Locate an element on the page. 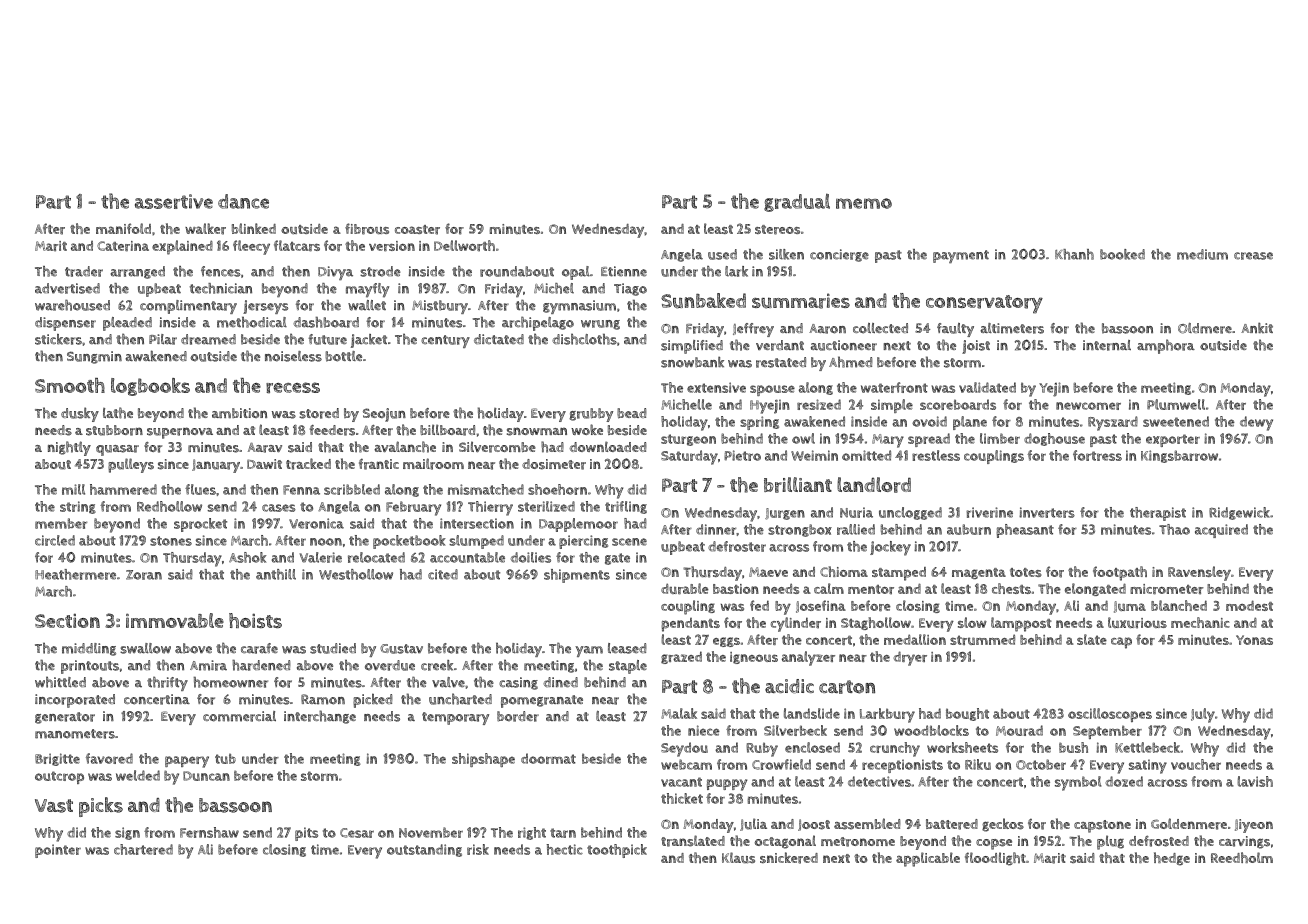  November is located at coordinates (431, 832).
